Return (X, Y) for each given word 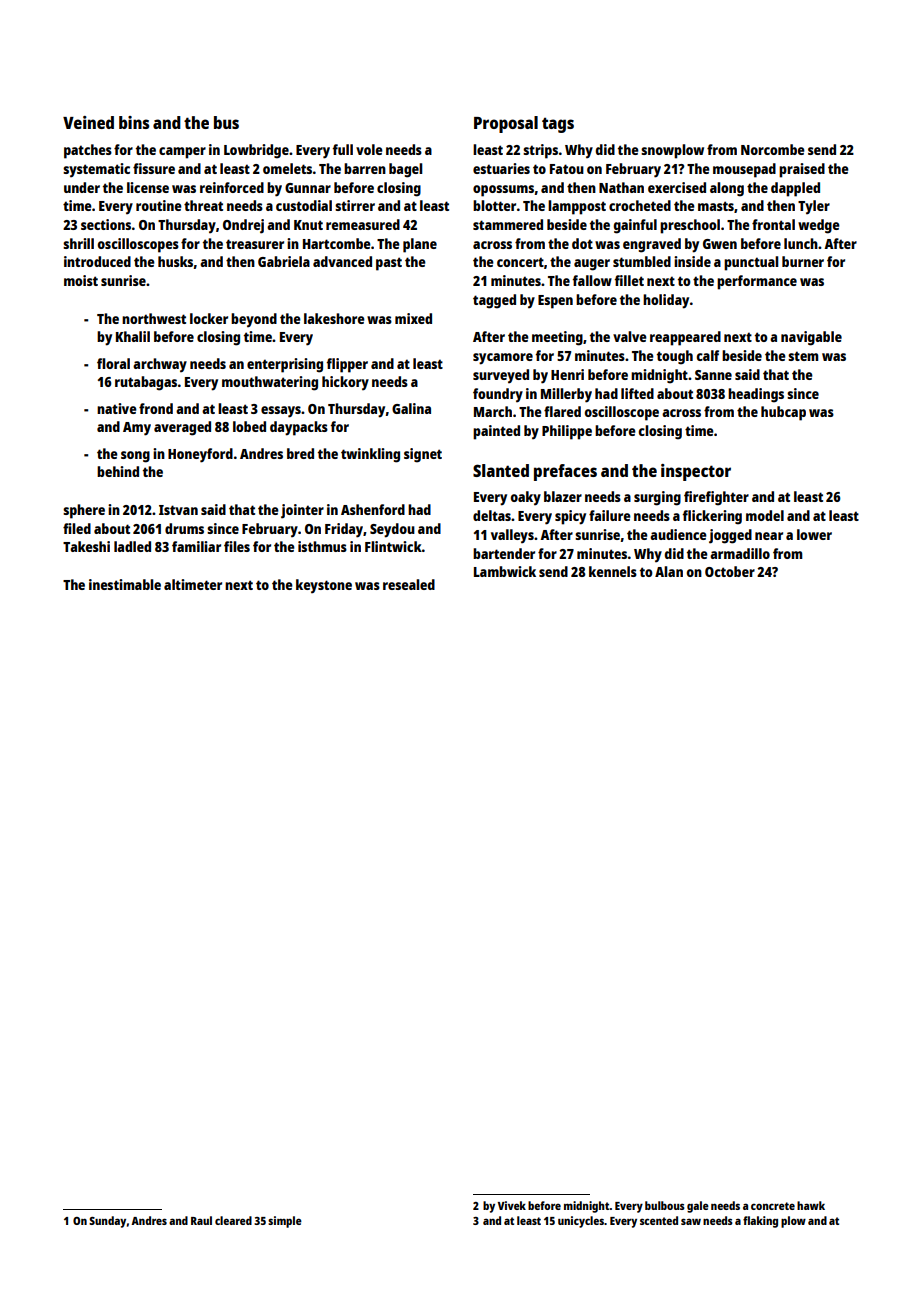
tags (558, 125)
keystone (324, 586)
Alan (669, 571)
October (730, 571)
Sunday (107, 1222)
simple (285, 1222)
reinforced (232, 187)
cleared (233, 1220)
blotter (494, 205)
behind (118, 471)
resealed (409, 584)
